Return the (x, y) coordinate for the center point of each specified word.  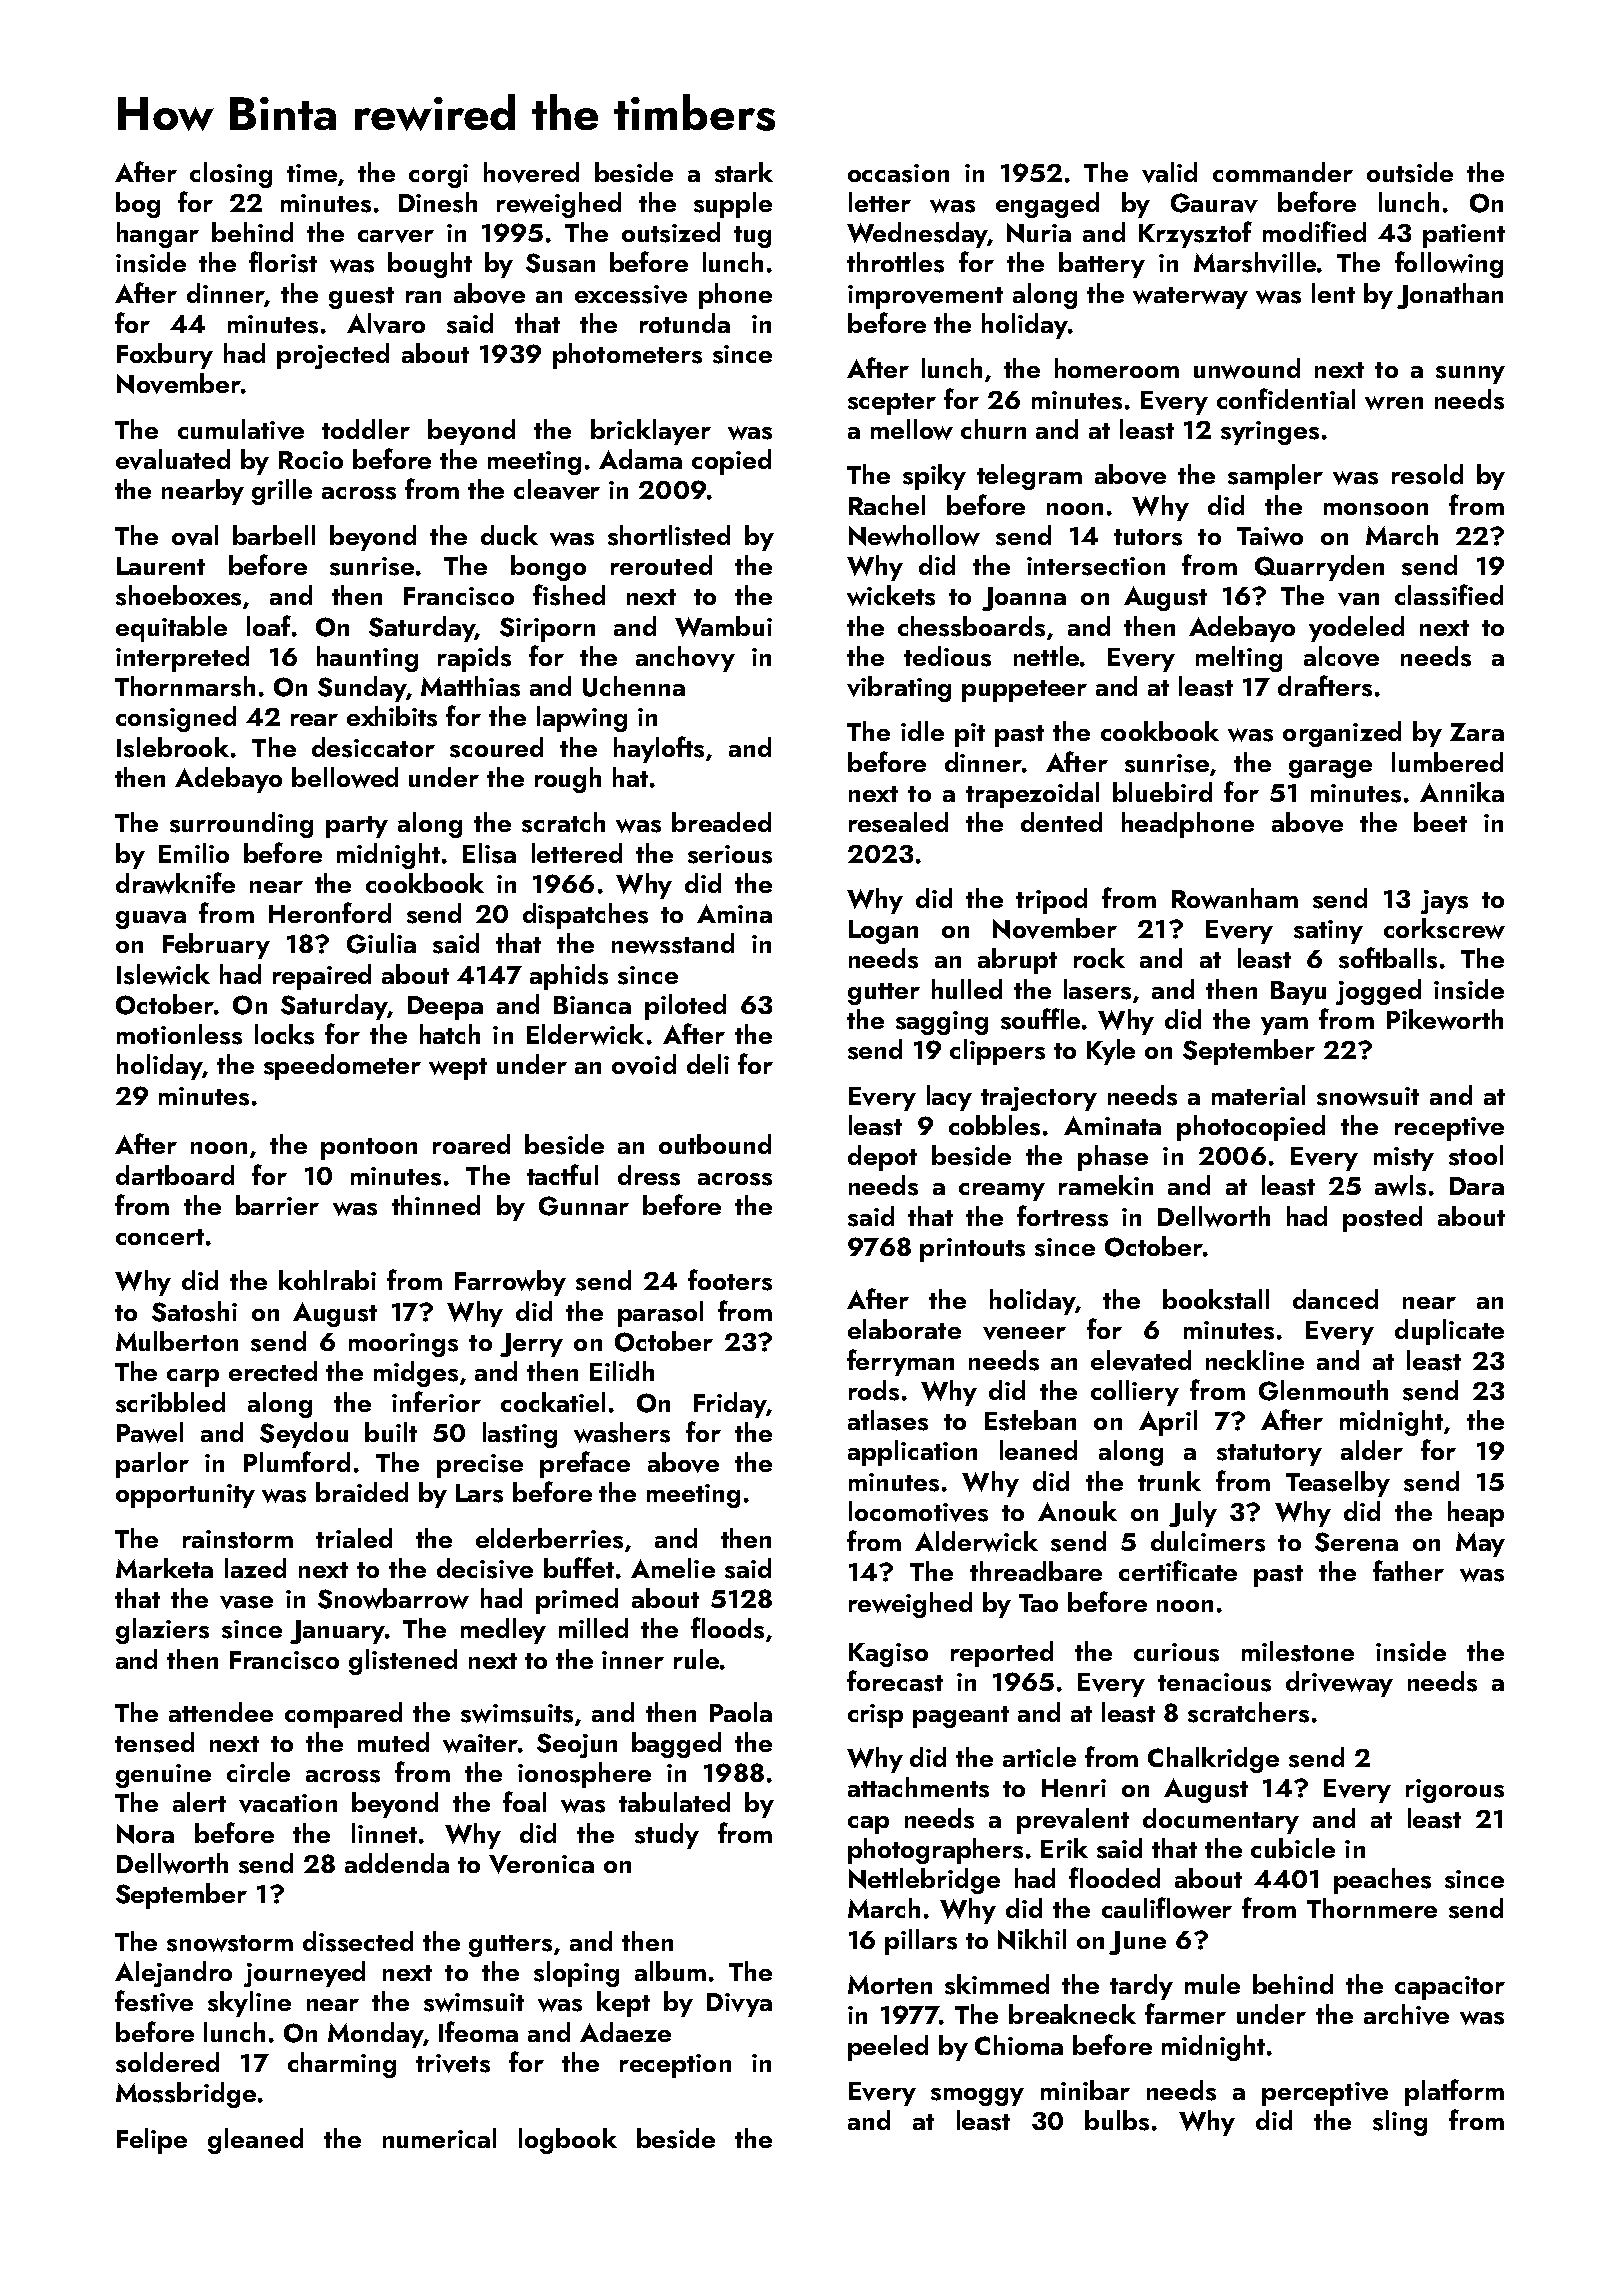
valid (1169, 172)
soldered (167, 2062)
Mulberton (177, 1341)
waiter (480, 1743)
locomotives (918, 1511)
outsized (671, 232)
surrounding (241, 825)
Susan (560, 263)
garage (1330, 769)
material (1258, 1095)
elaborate (904, 1329)
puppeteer (1024, 691)
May (1480, 1544)
